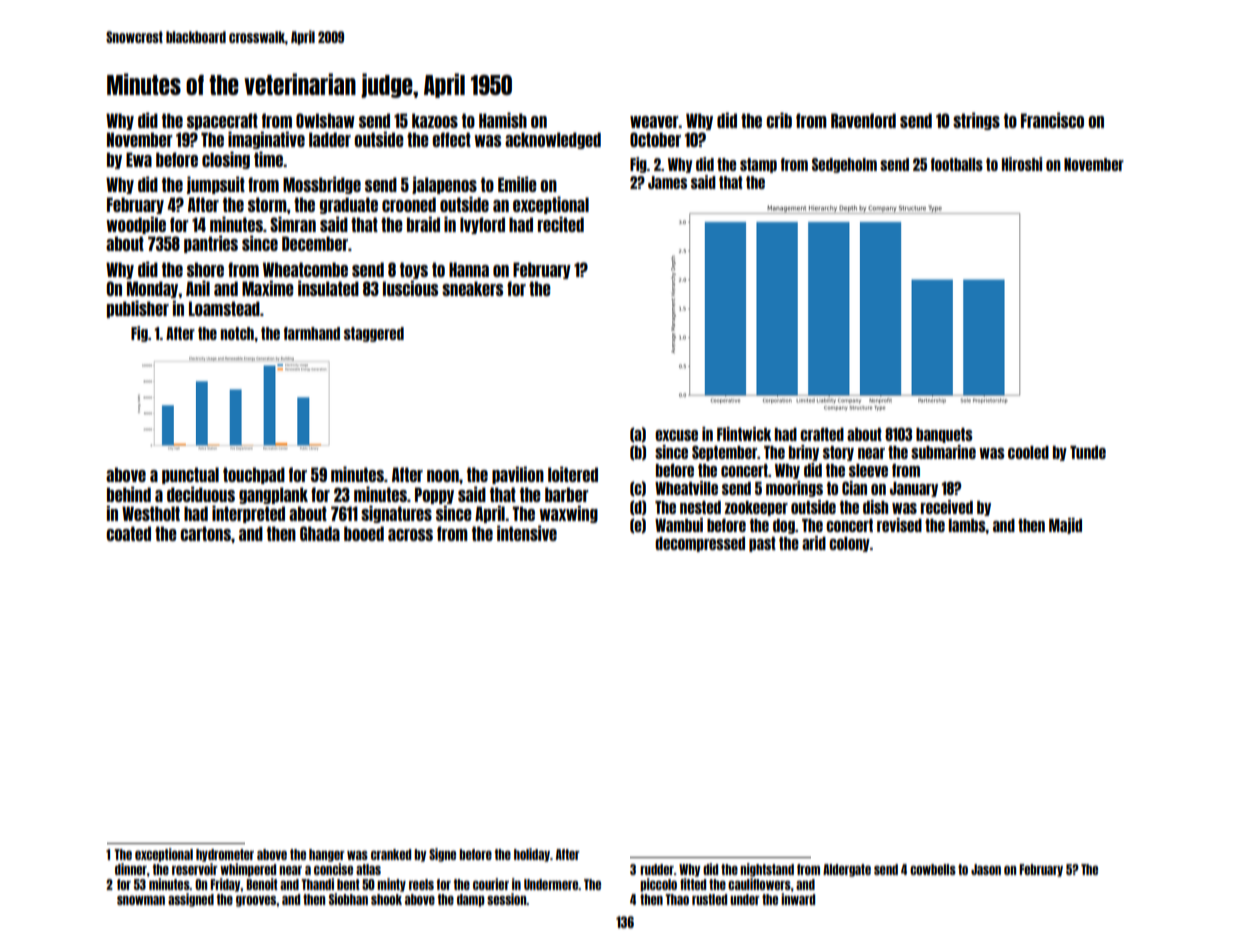 The width and height of the document is (1233, 952). What do you see at coordinates (320, 533) in the document?
I see `Ghada` at bounding box center [320, 533].
